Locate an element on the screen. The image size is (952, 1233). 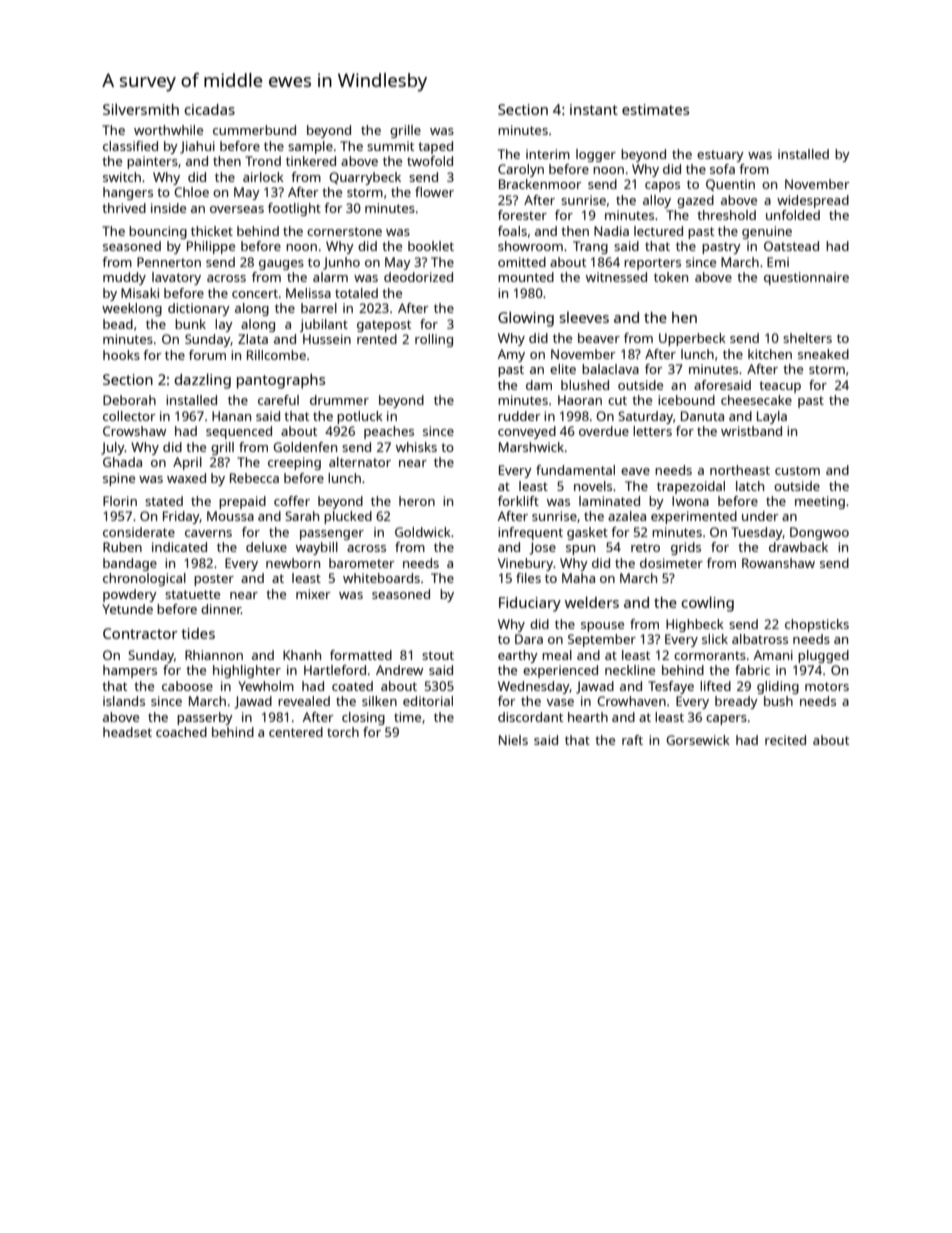
classified is located at coordinates (130, 146).
